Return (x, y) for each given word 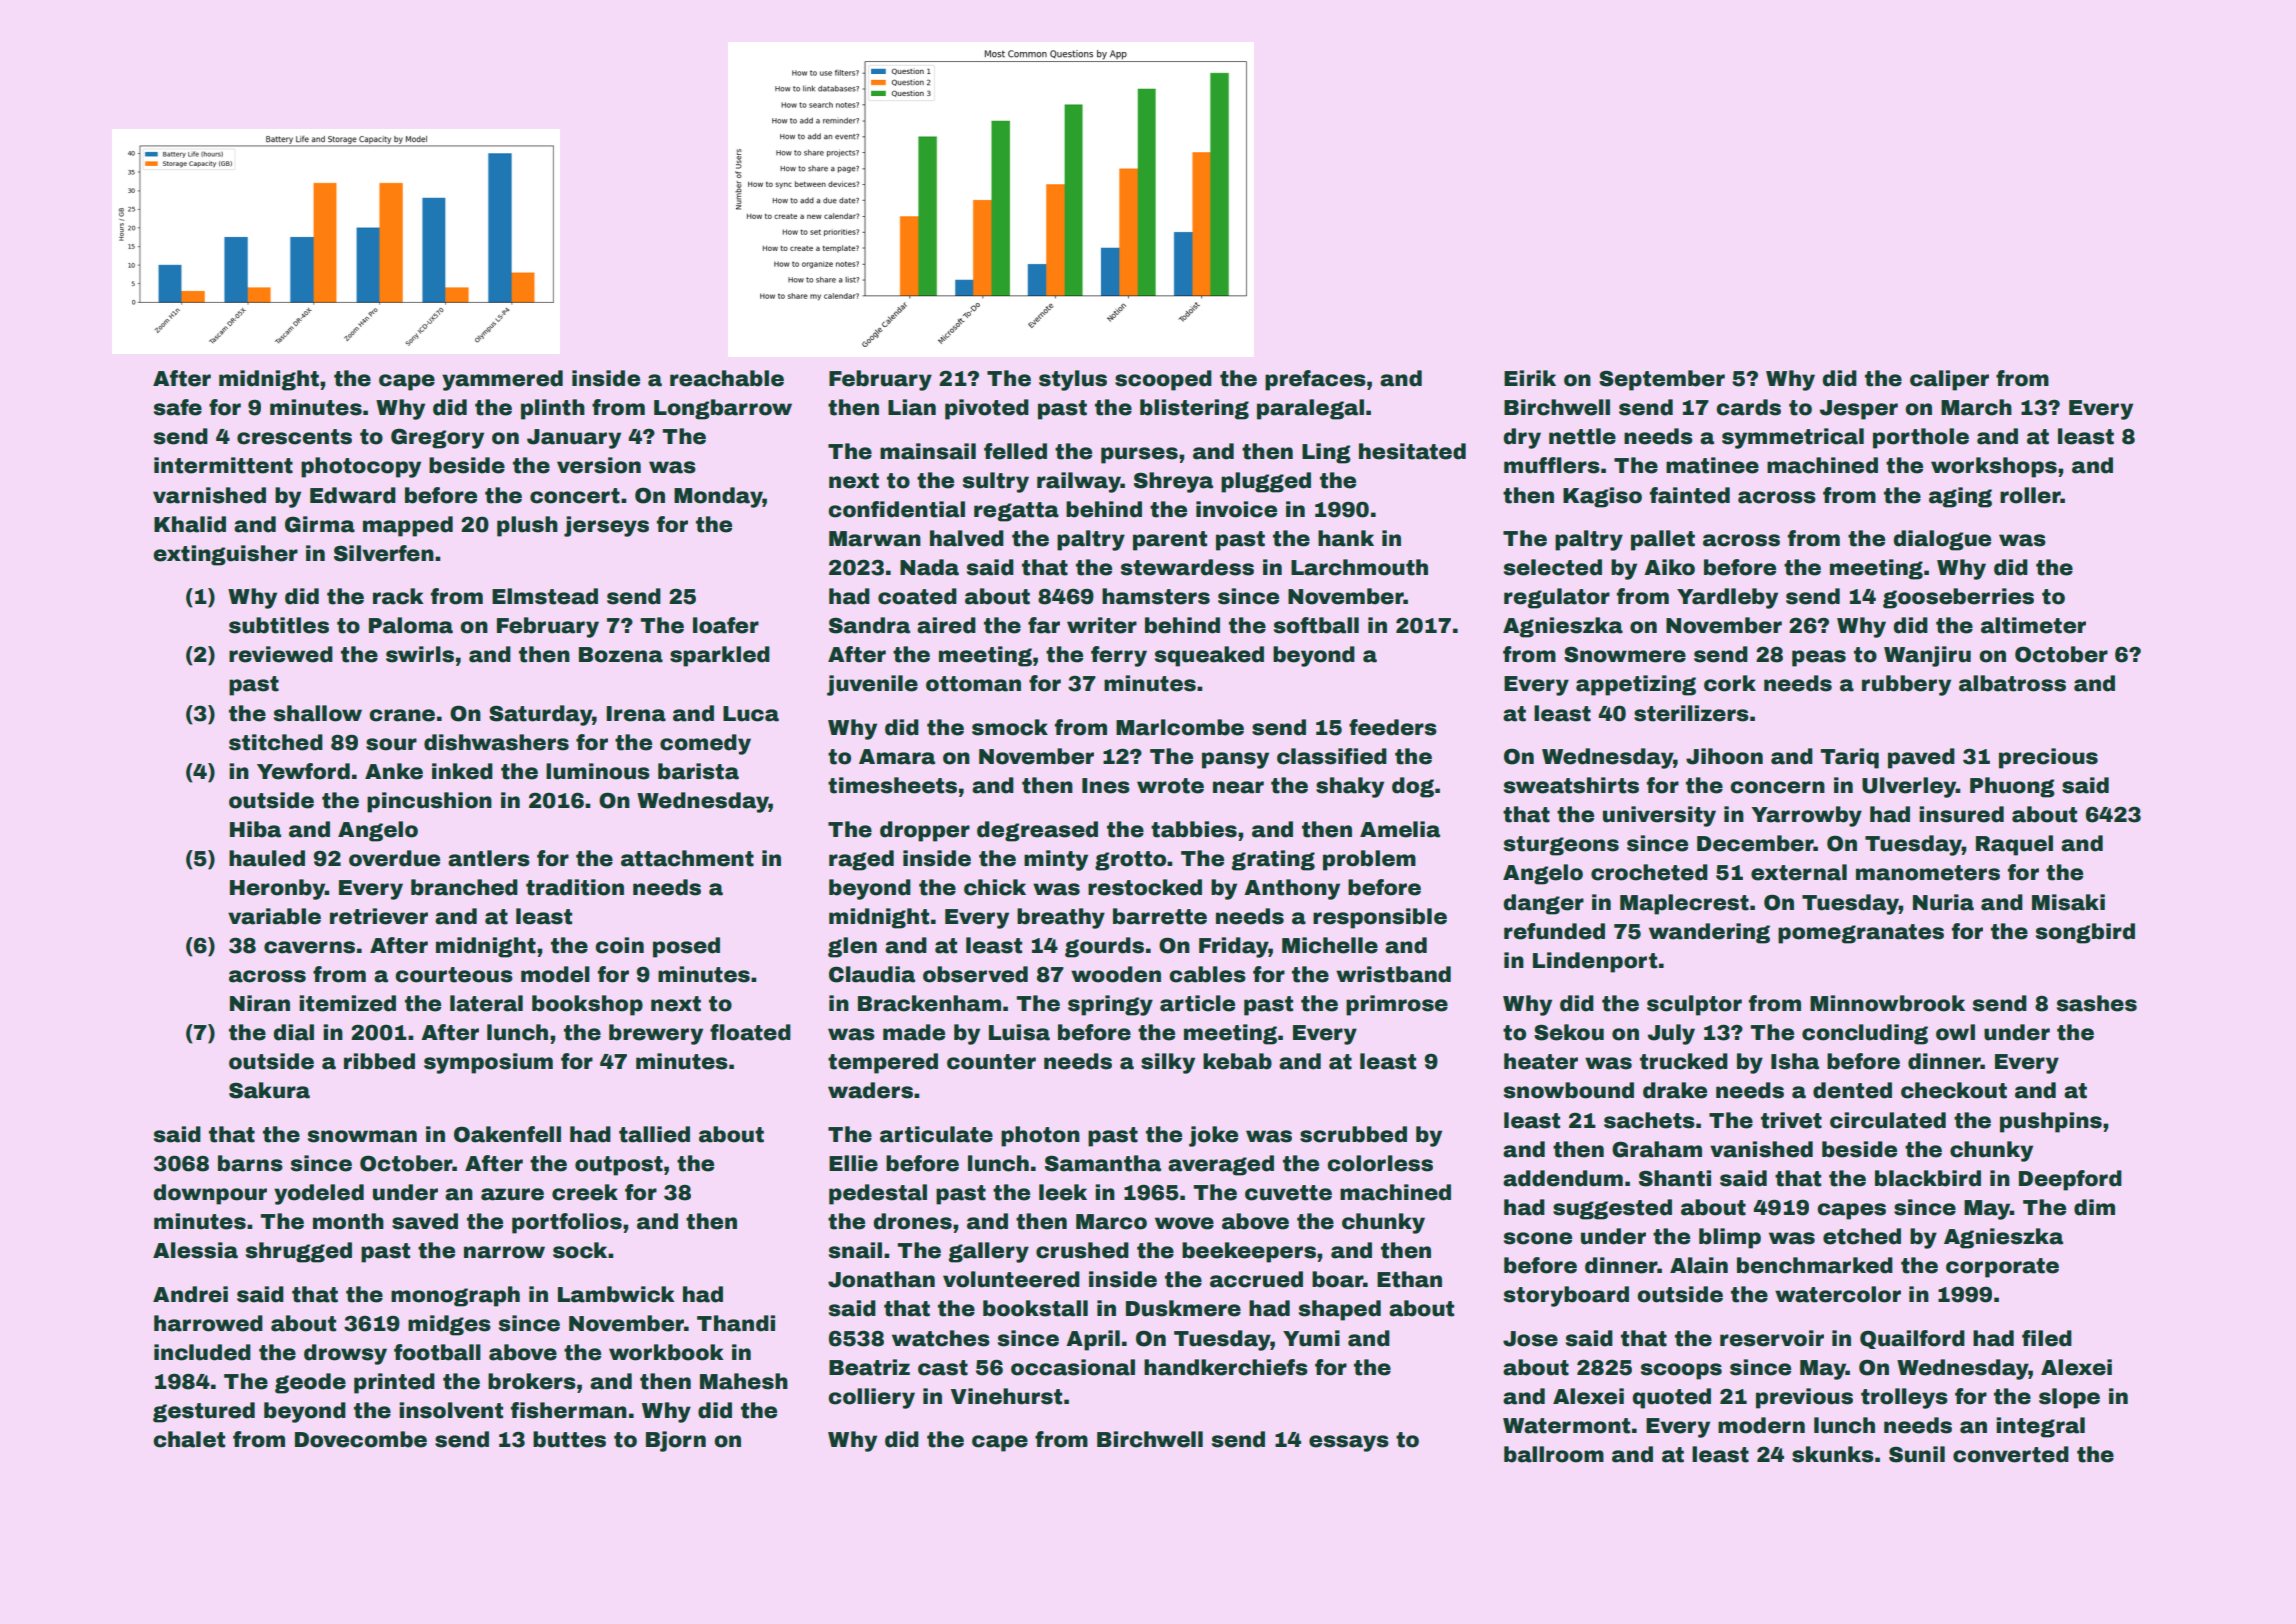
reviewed (281, 654)
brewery (656, 1034)
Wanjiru (1927, 656)
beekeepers (1249, 1252)
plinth (553, 409)
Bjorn (676, 1441)
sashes (2097, 1003)
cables (1207, 974)
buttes (569, 1439)
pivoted (987, 409)
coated (917, 596)
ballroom (1554, 1454)
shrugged (299, 1252)
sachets (1649, 1120)
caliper (1949, 380)
